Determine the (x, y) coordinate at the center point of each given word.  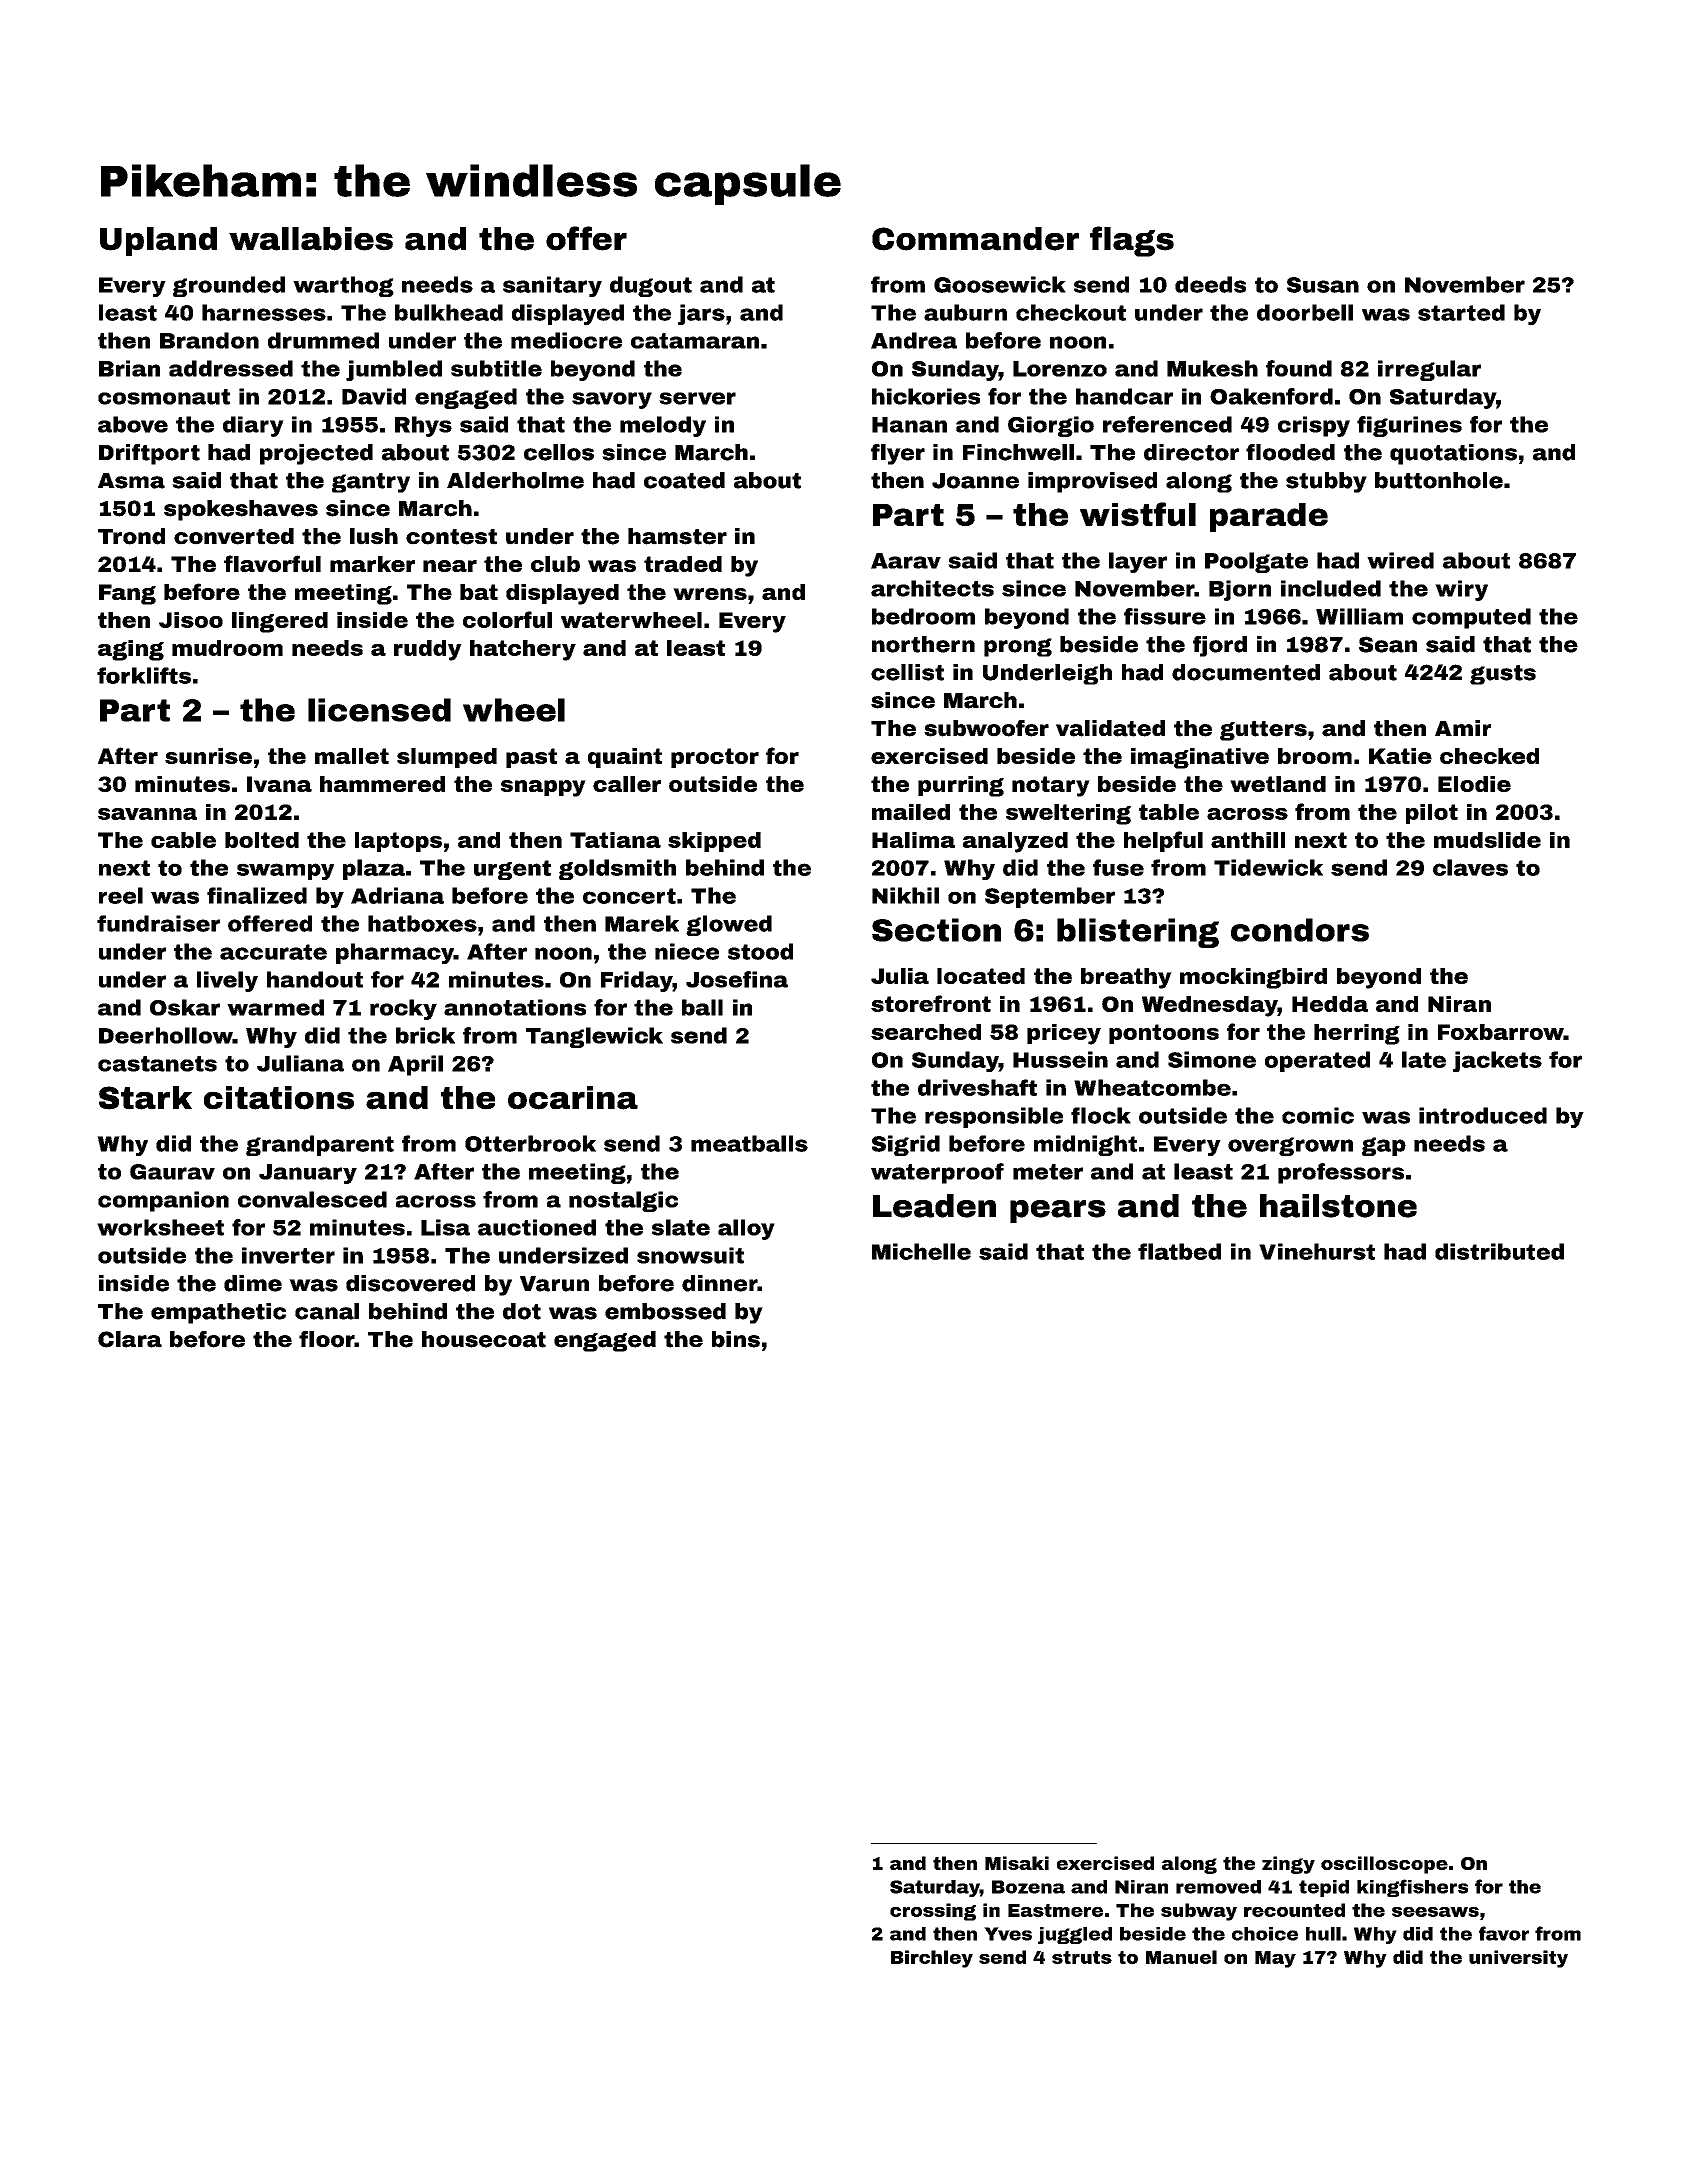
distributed (1499, 1251)
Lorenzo (1060, 369)
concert (629, 896)
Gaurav (172, 1172)
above (133, 424)
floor (326, 1339)
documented (1246, 672)
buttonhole (1439, 480)
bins (736, 1339)
